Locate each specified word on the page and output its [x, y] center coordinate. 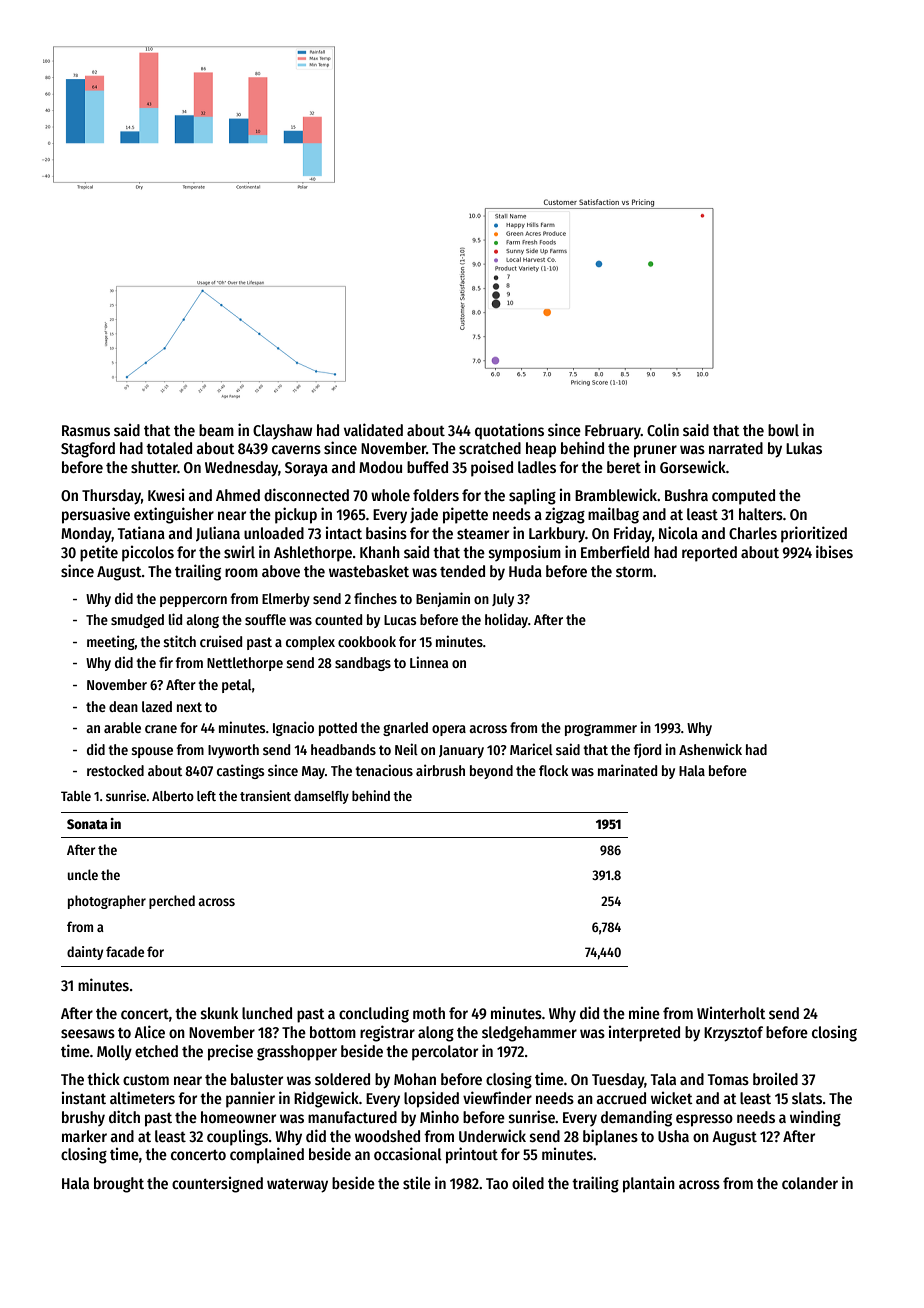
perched [172, 902]
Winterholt [731, 1013]
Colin [663, 429]
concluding [374, 1015]
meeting [111, 642]
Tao [497, 1183]
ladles [537, 467]
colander [810, 1183]
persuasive [96, 515]
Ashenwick [710, 749]
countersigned [217, 1185]
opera [449, 730]
